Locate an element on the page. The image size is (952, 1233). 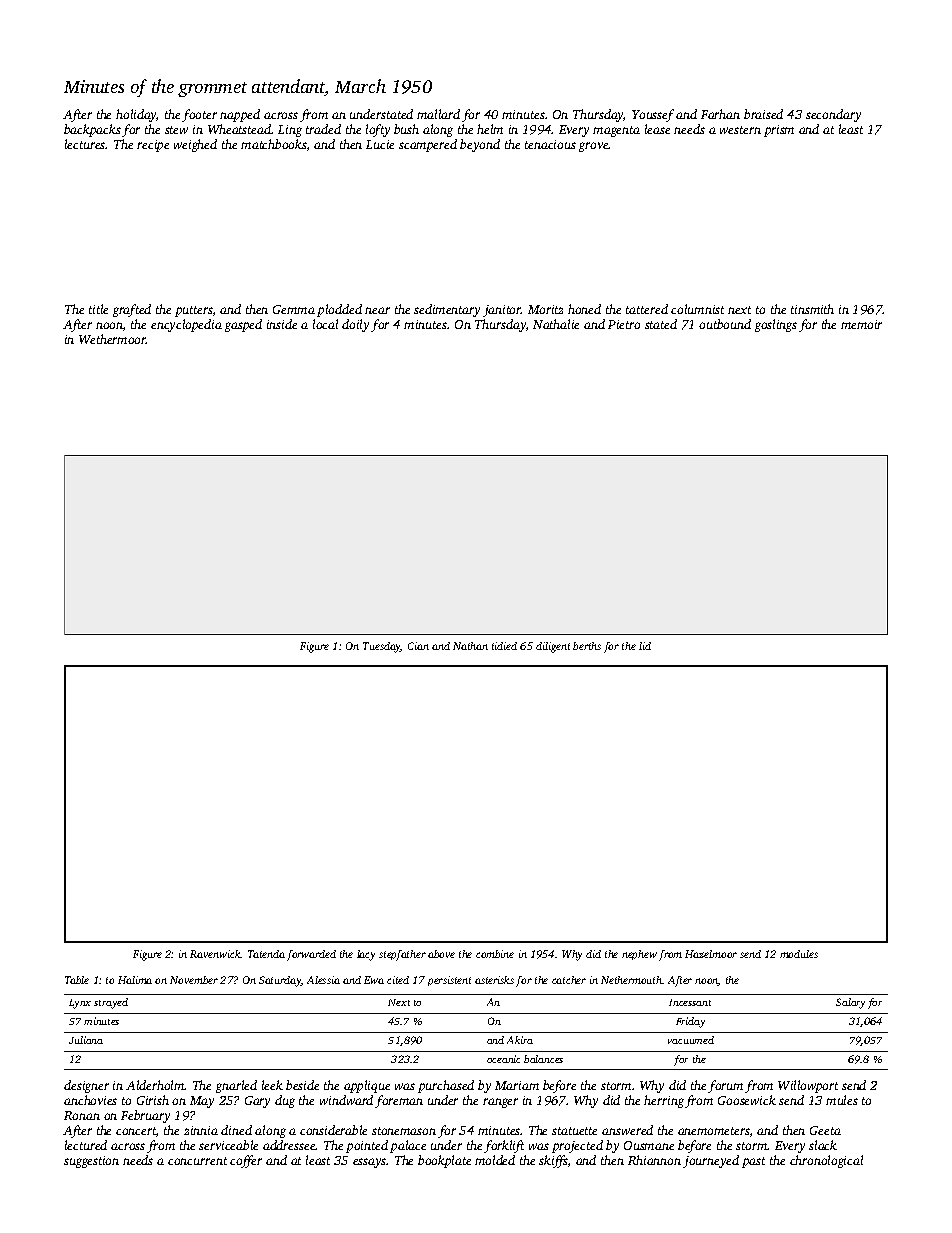
memoir is located at coordinates (861, 324).
